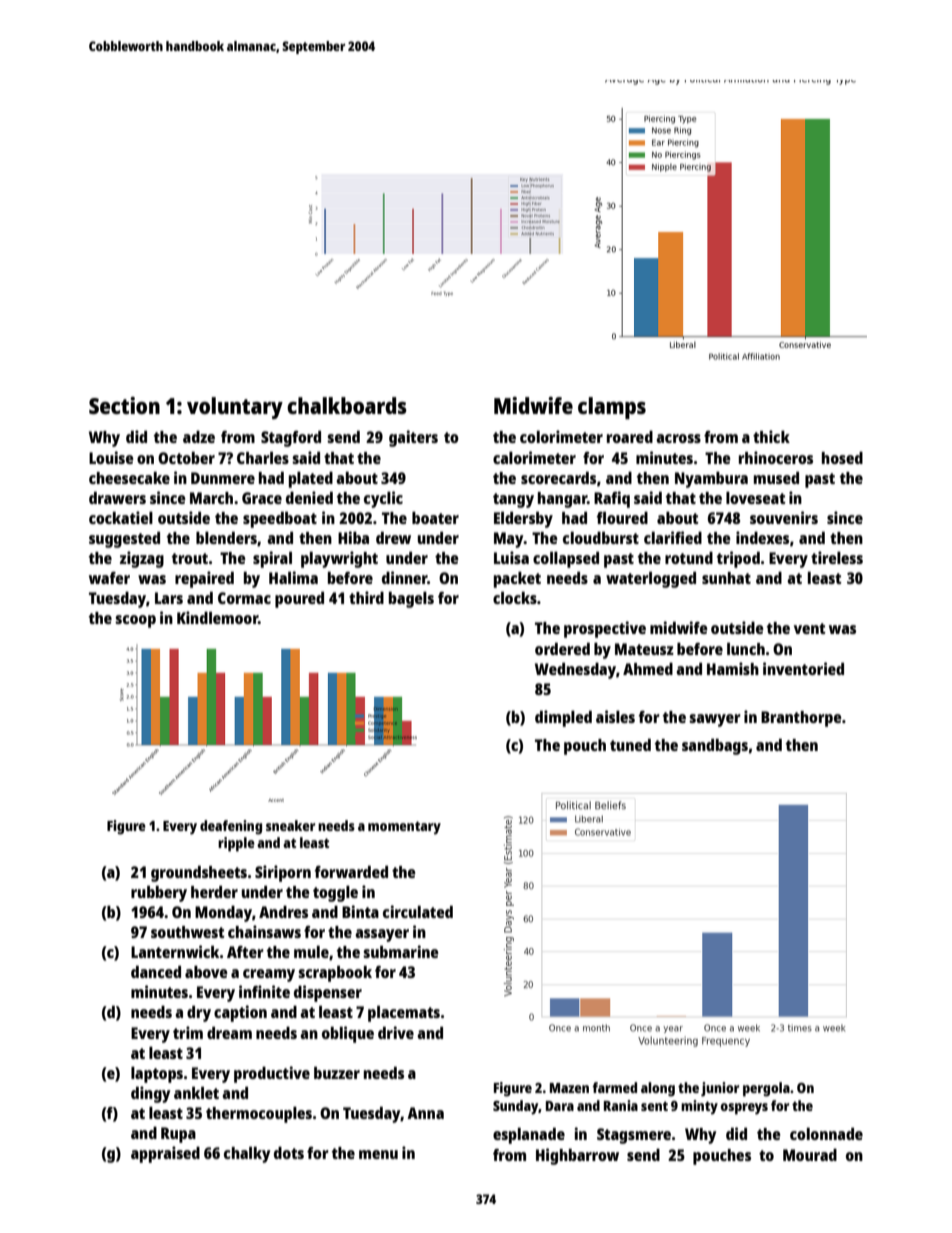 This screenshot has width=952, height=1233. I want to click on placemats, so click(404, 1013).
